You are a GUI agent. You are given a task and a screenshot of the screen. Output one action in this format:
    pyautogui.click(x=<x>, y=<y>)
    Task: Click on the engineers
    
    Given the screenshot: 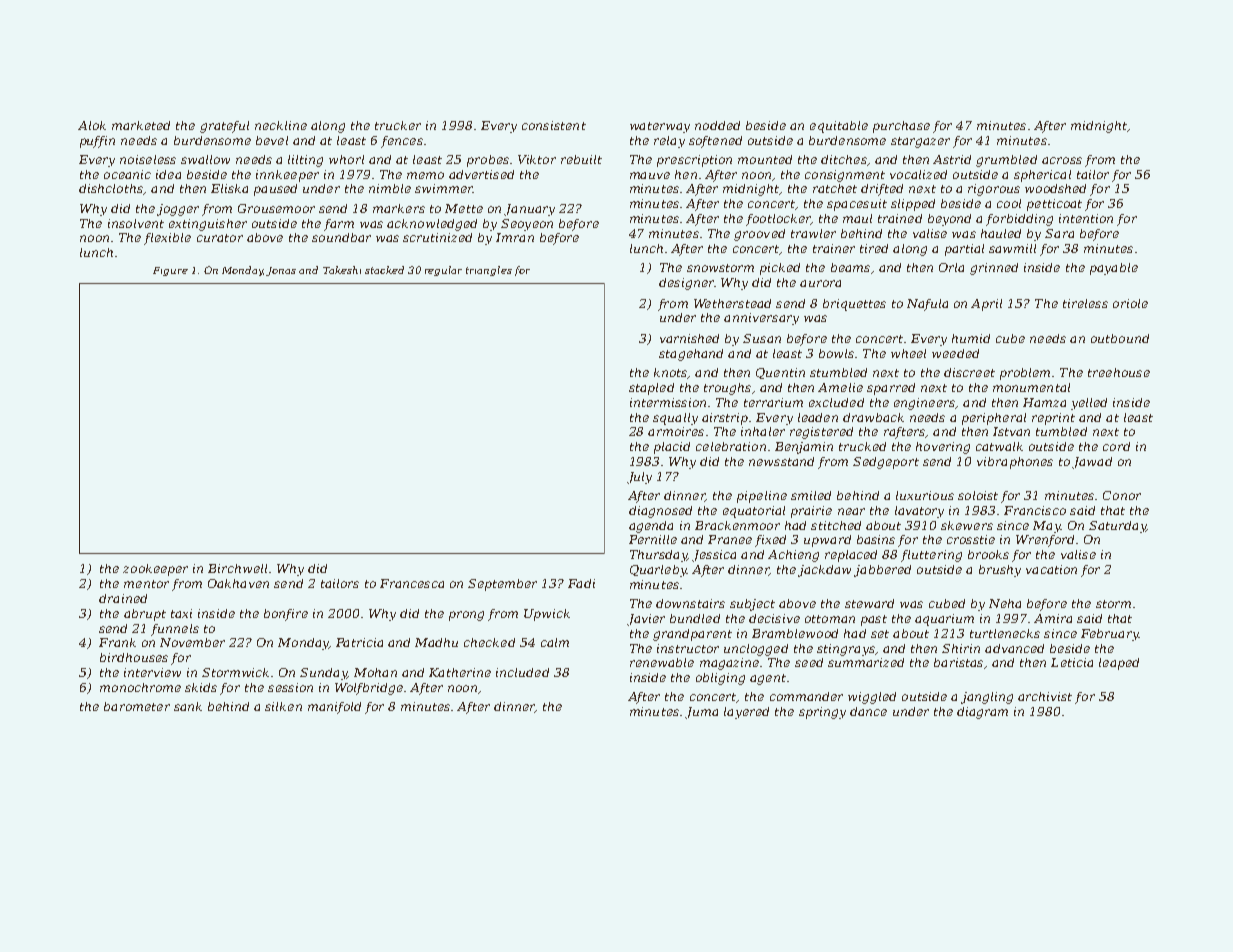 What is the action you would take?
    pyautogui.click(x=924, y=404)
